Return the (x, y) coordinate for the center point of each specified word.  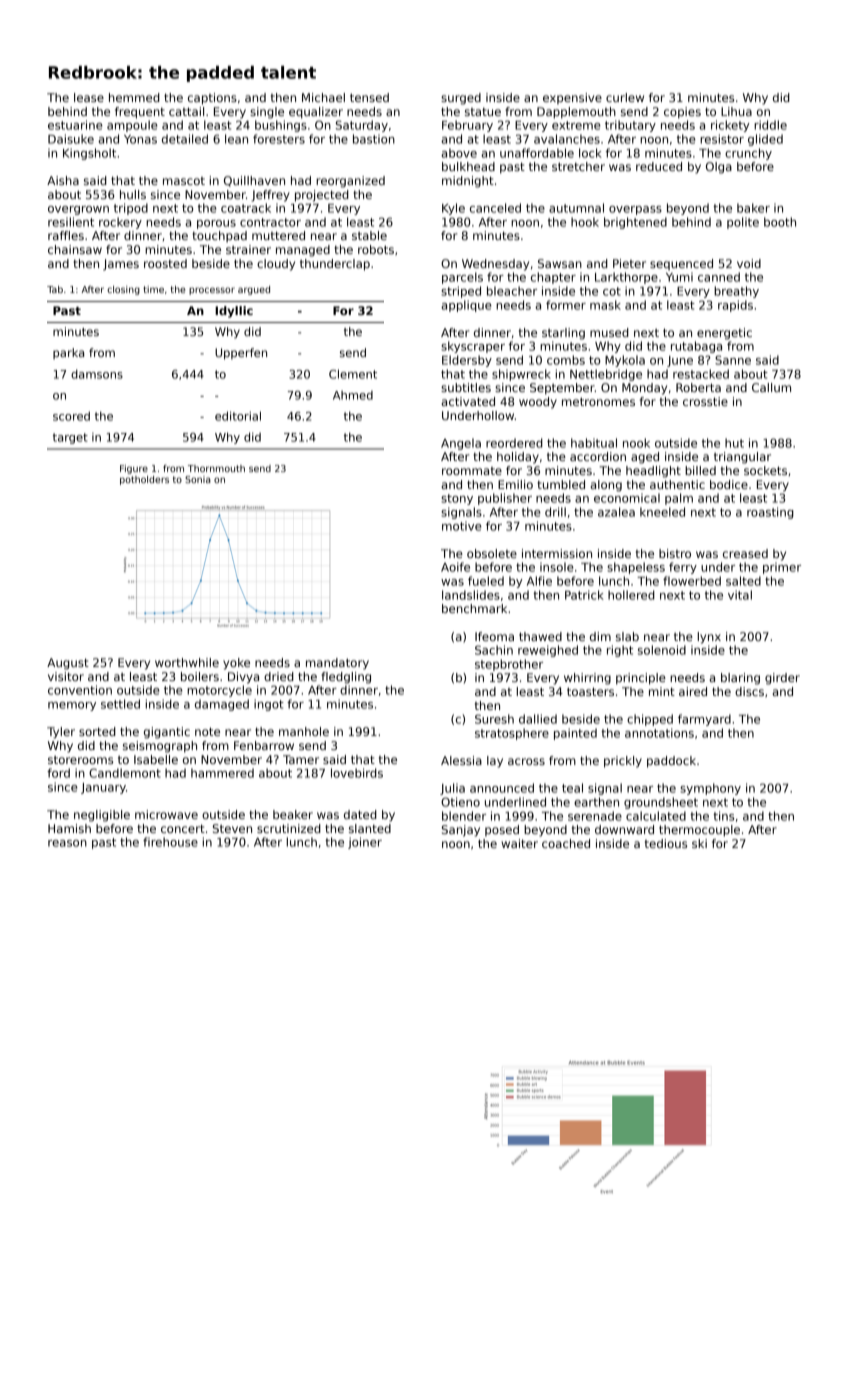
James (121, 265)
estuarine (75, 125)
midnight (468, 182)
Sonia (198, 479)
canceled (495, 208)
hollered (631, 595)
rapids (735, 306)
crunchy (748, 154)
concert (183, 828)
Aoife (455, 567)
